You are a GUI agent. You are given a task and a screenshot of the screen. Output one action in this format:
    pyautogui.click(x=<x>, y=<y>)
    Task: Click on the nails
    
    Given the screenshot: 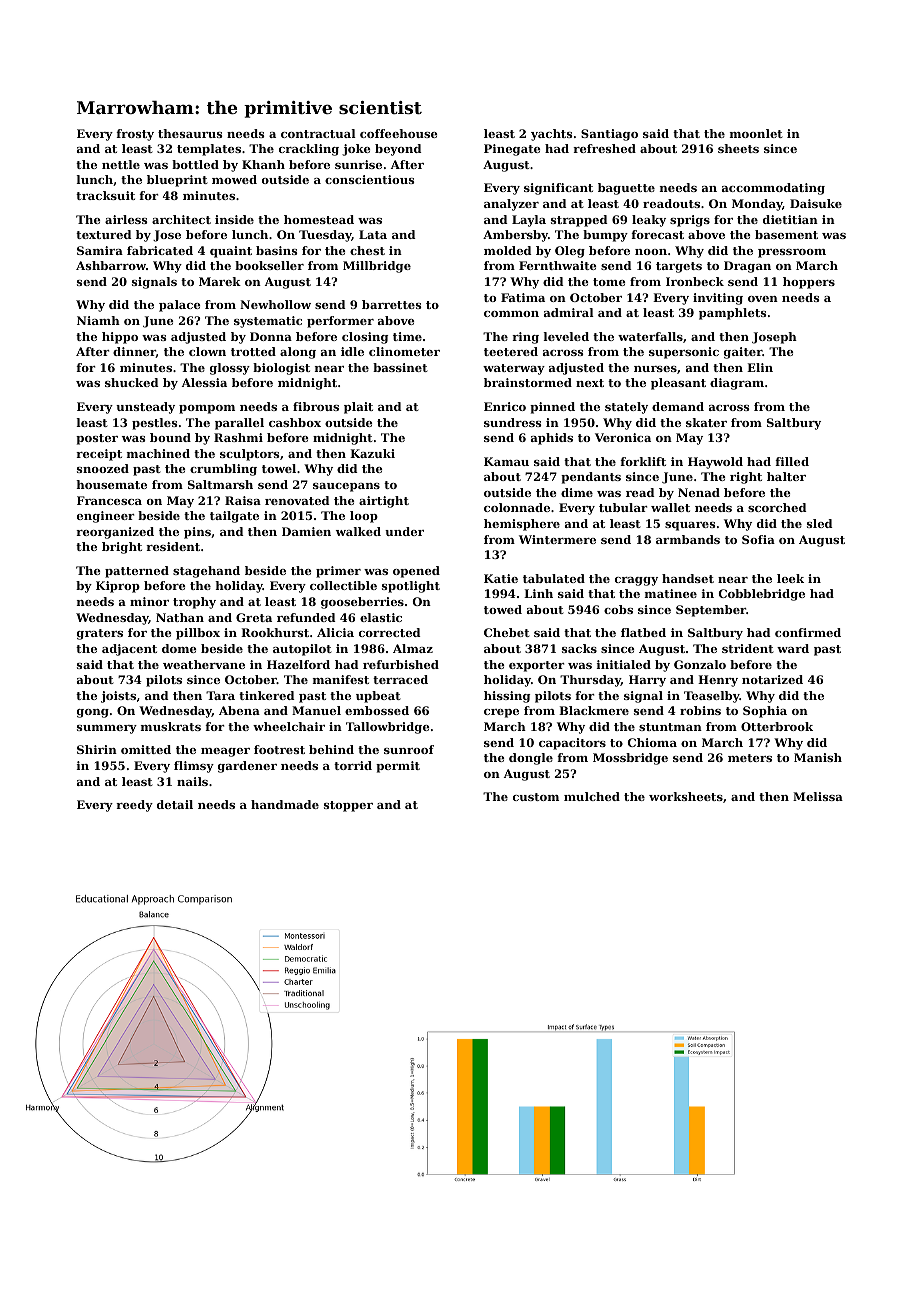 What is the action you would take?
    pyautogui.click(x=192, y=781)
